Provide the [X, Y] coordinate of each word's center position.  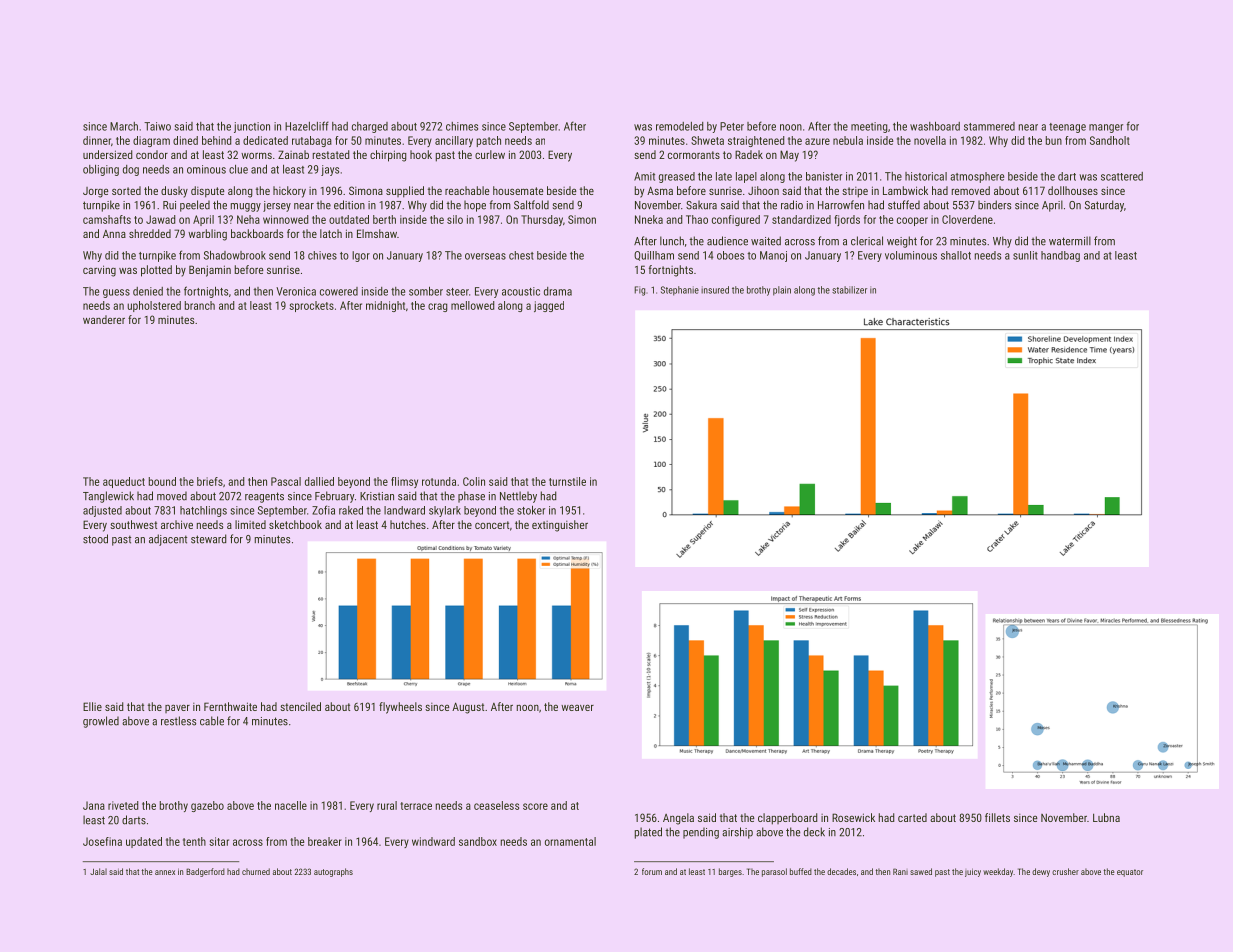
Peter [732, 126]
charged [370, 127]
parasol [774, 872]
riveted [123, 805]
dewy [1041, 872]
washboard [935, 126]
